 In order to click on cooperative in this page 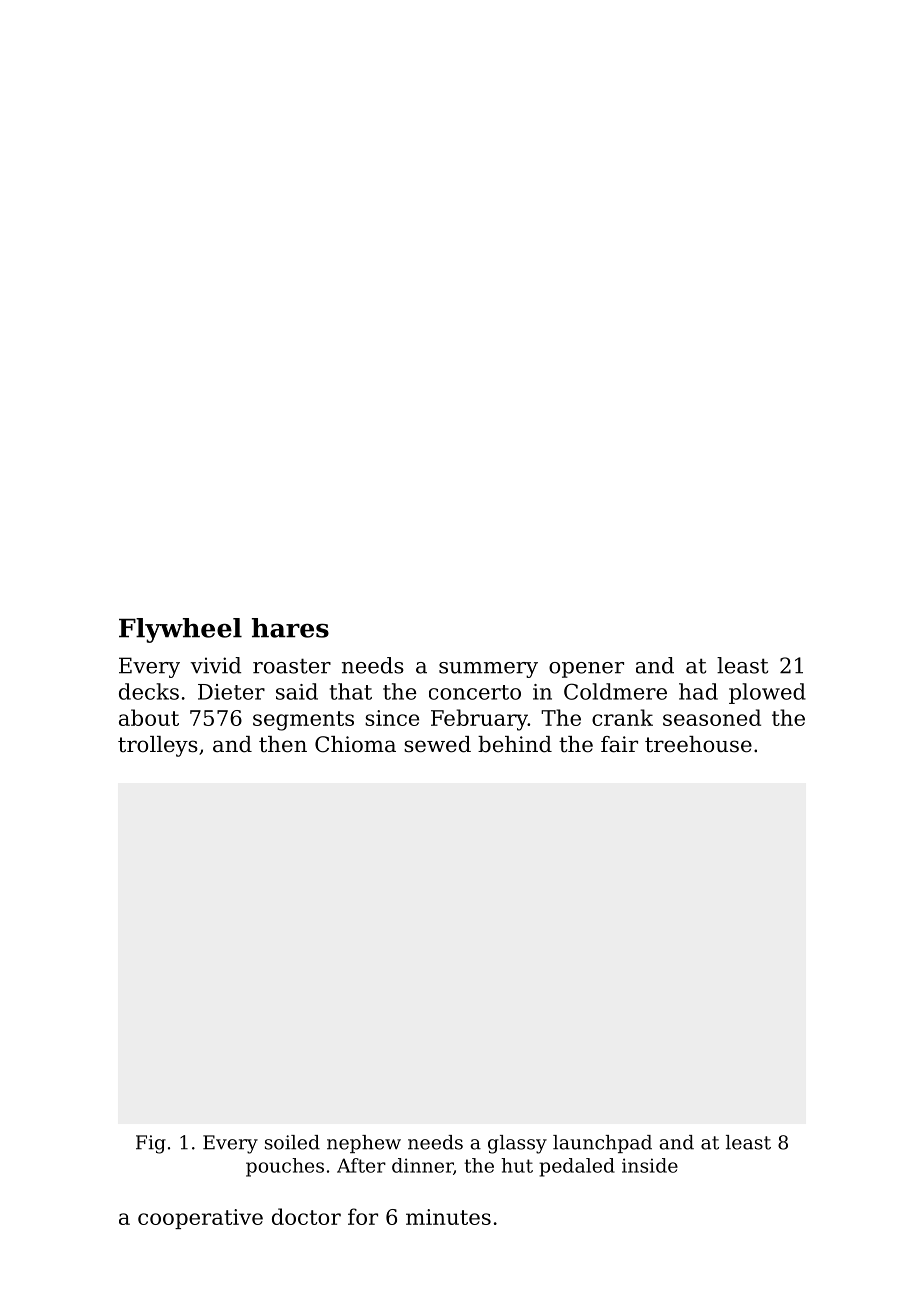, I will do `click(200, 1219)`.
